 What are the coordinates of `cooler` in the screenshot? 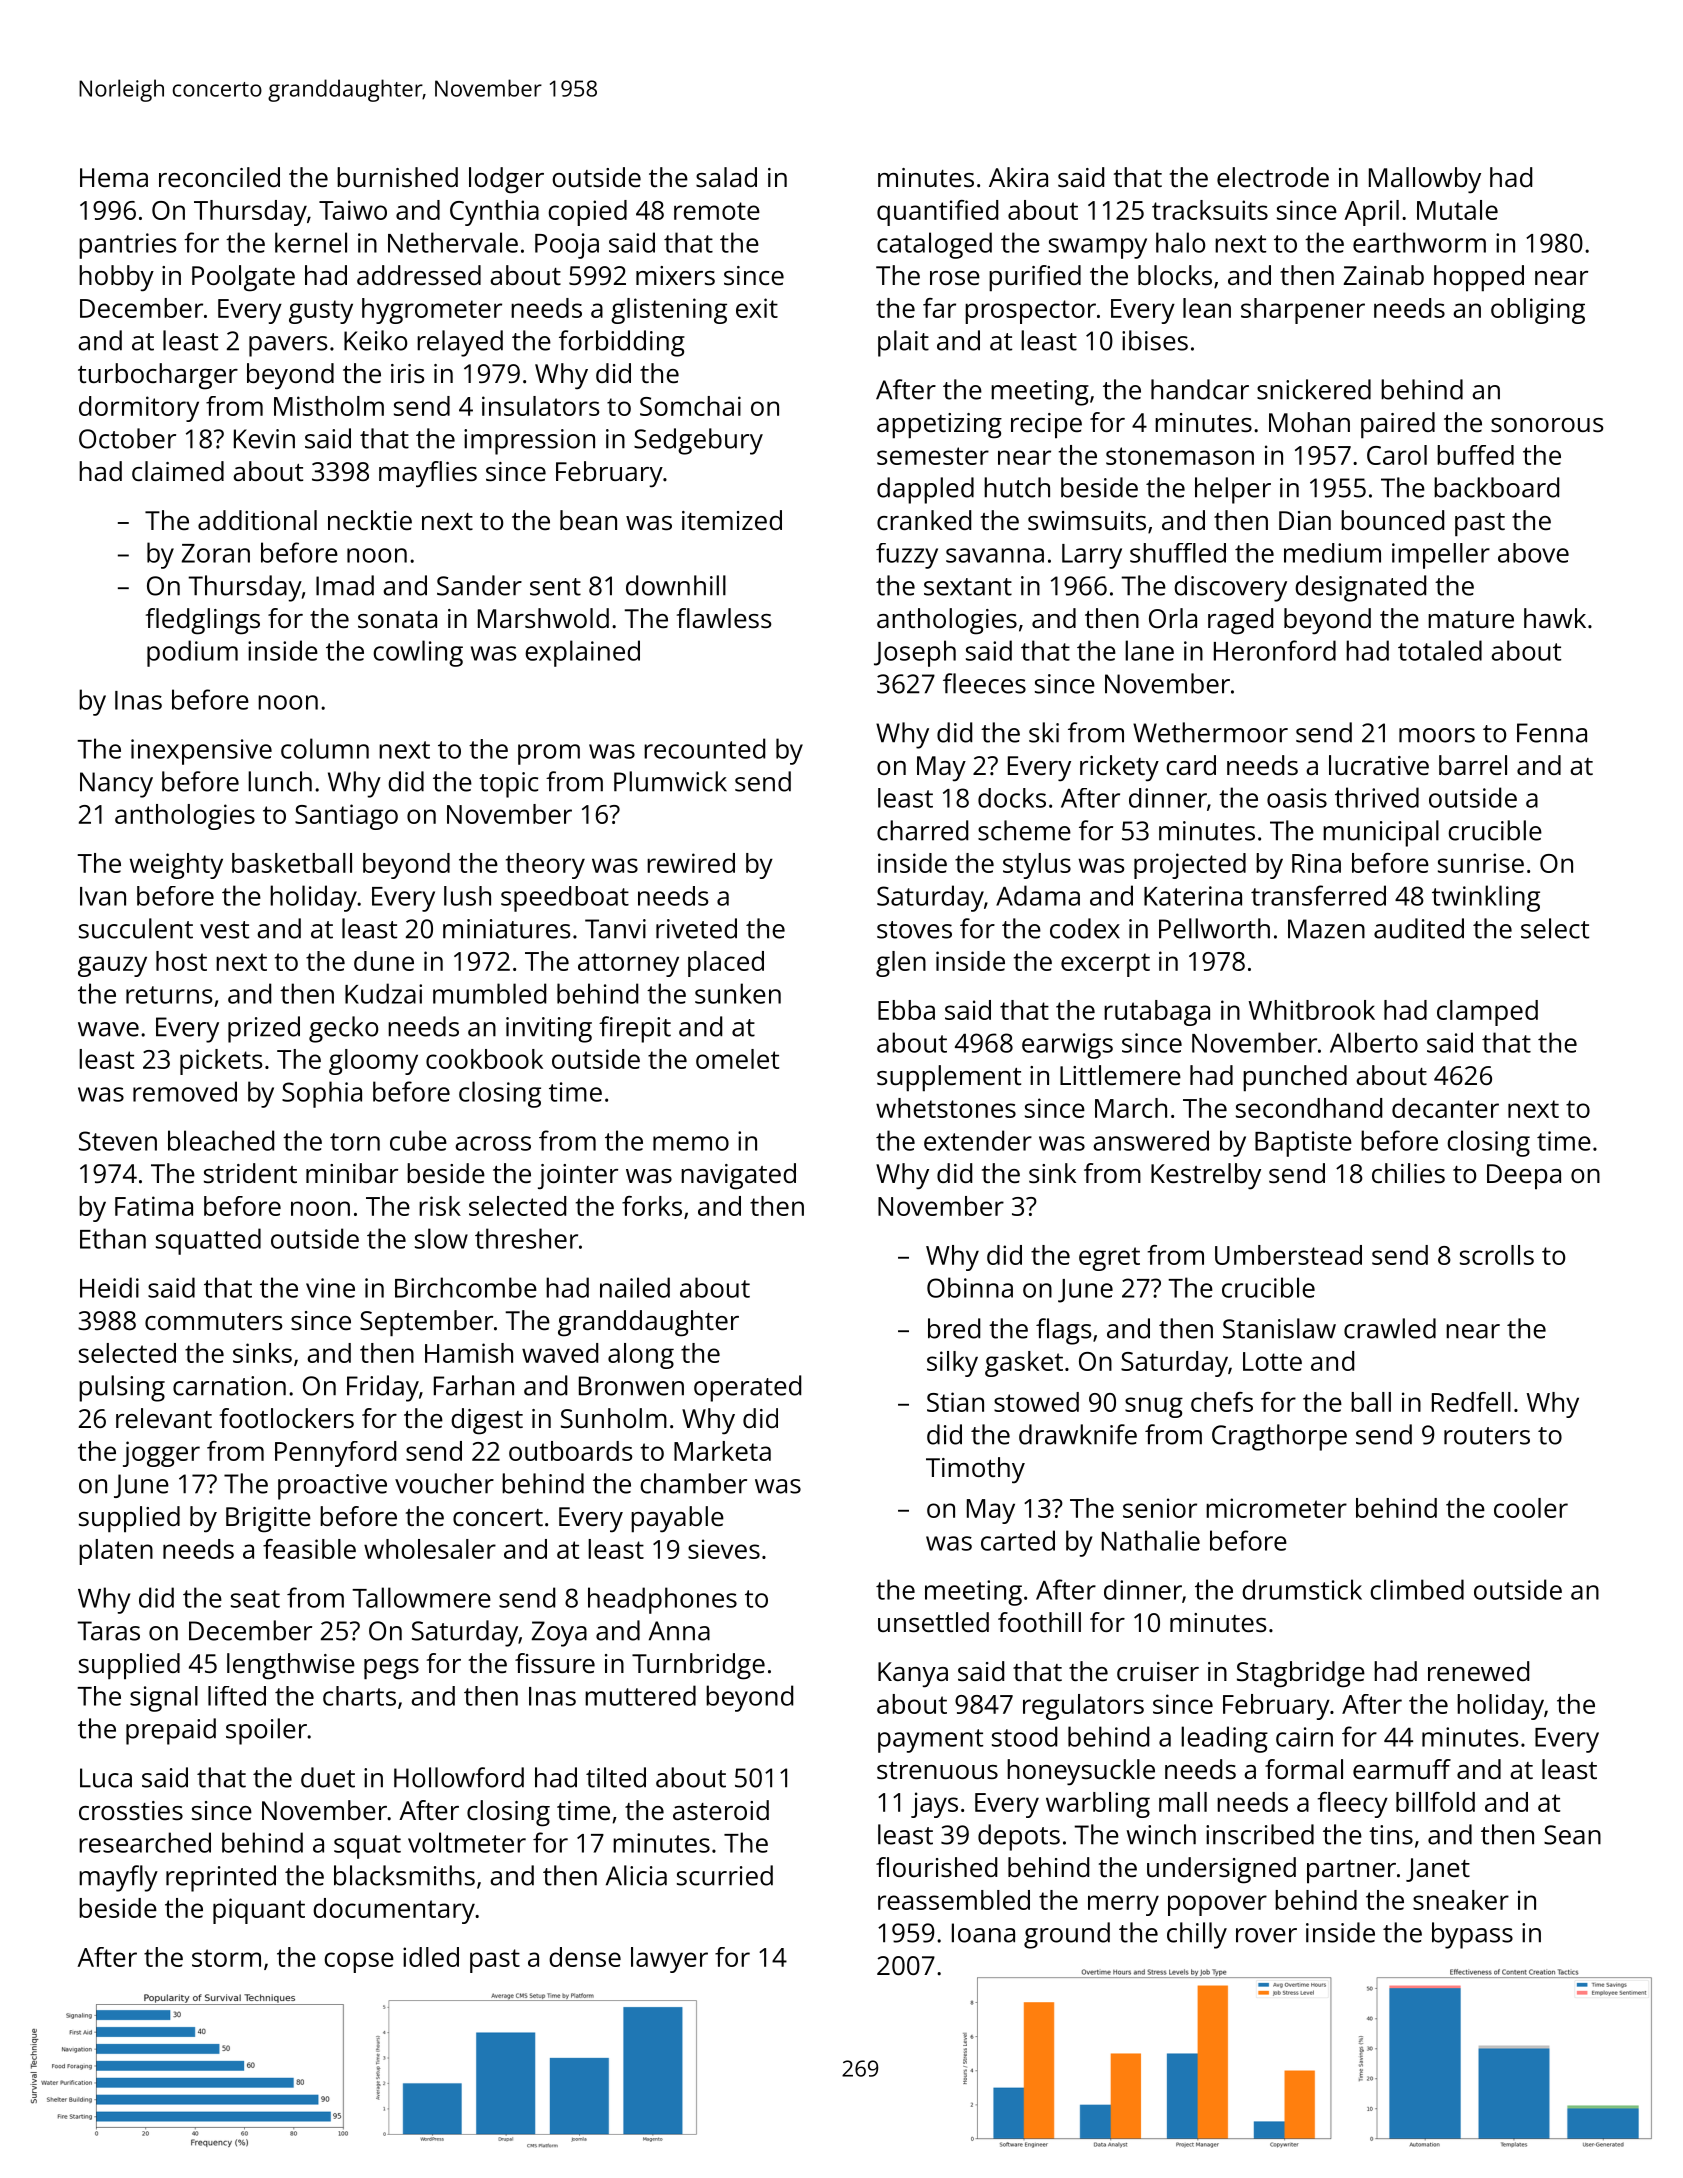 It's located at (1531, 1508).
